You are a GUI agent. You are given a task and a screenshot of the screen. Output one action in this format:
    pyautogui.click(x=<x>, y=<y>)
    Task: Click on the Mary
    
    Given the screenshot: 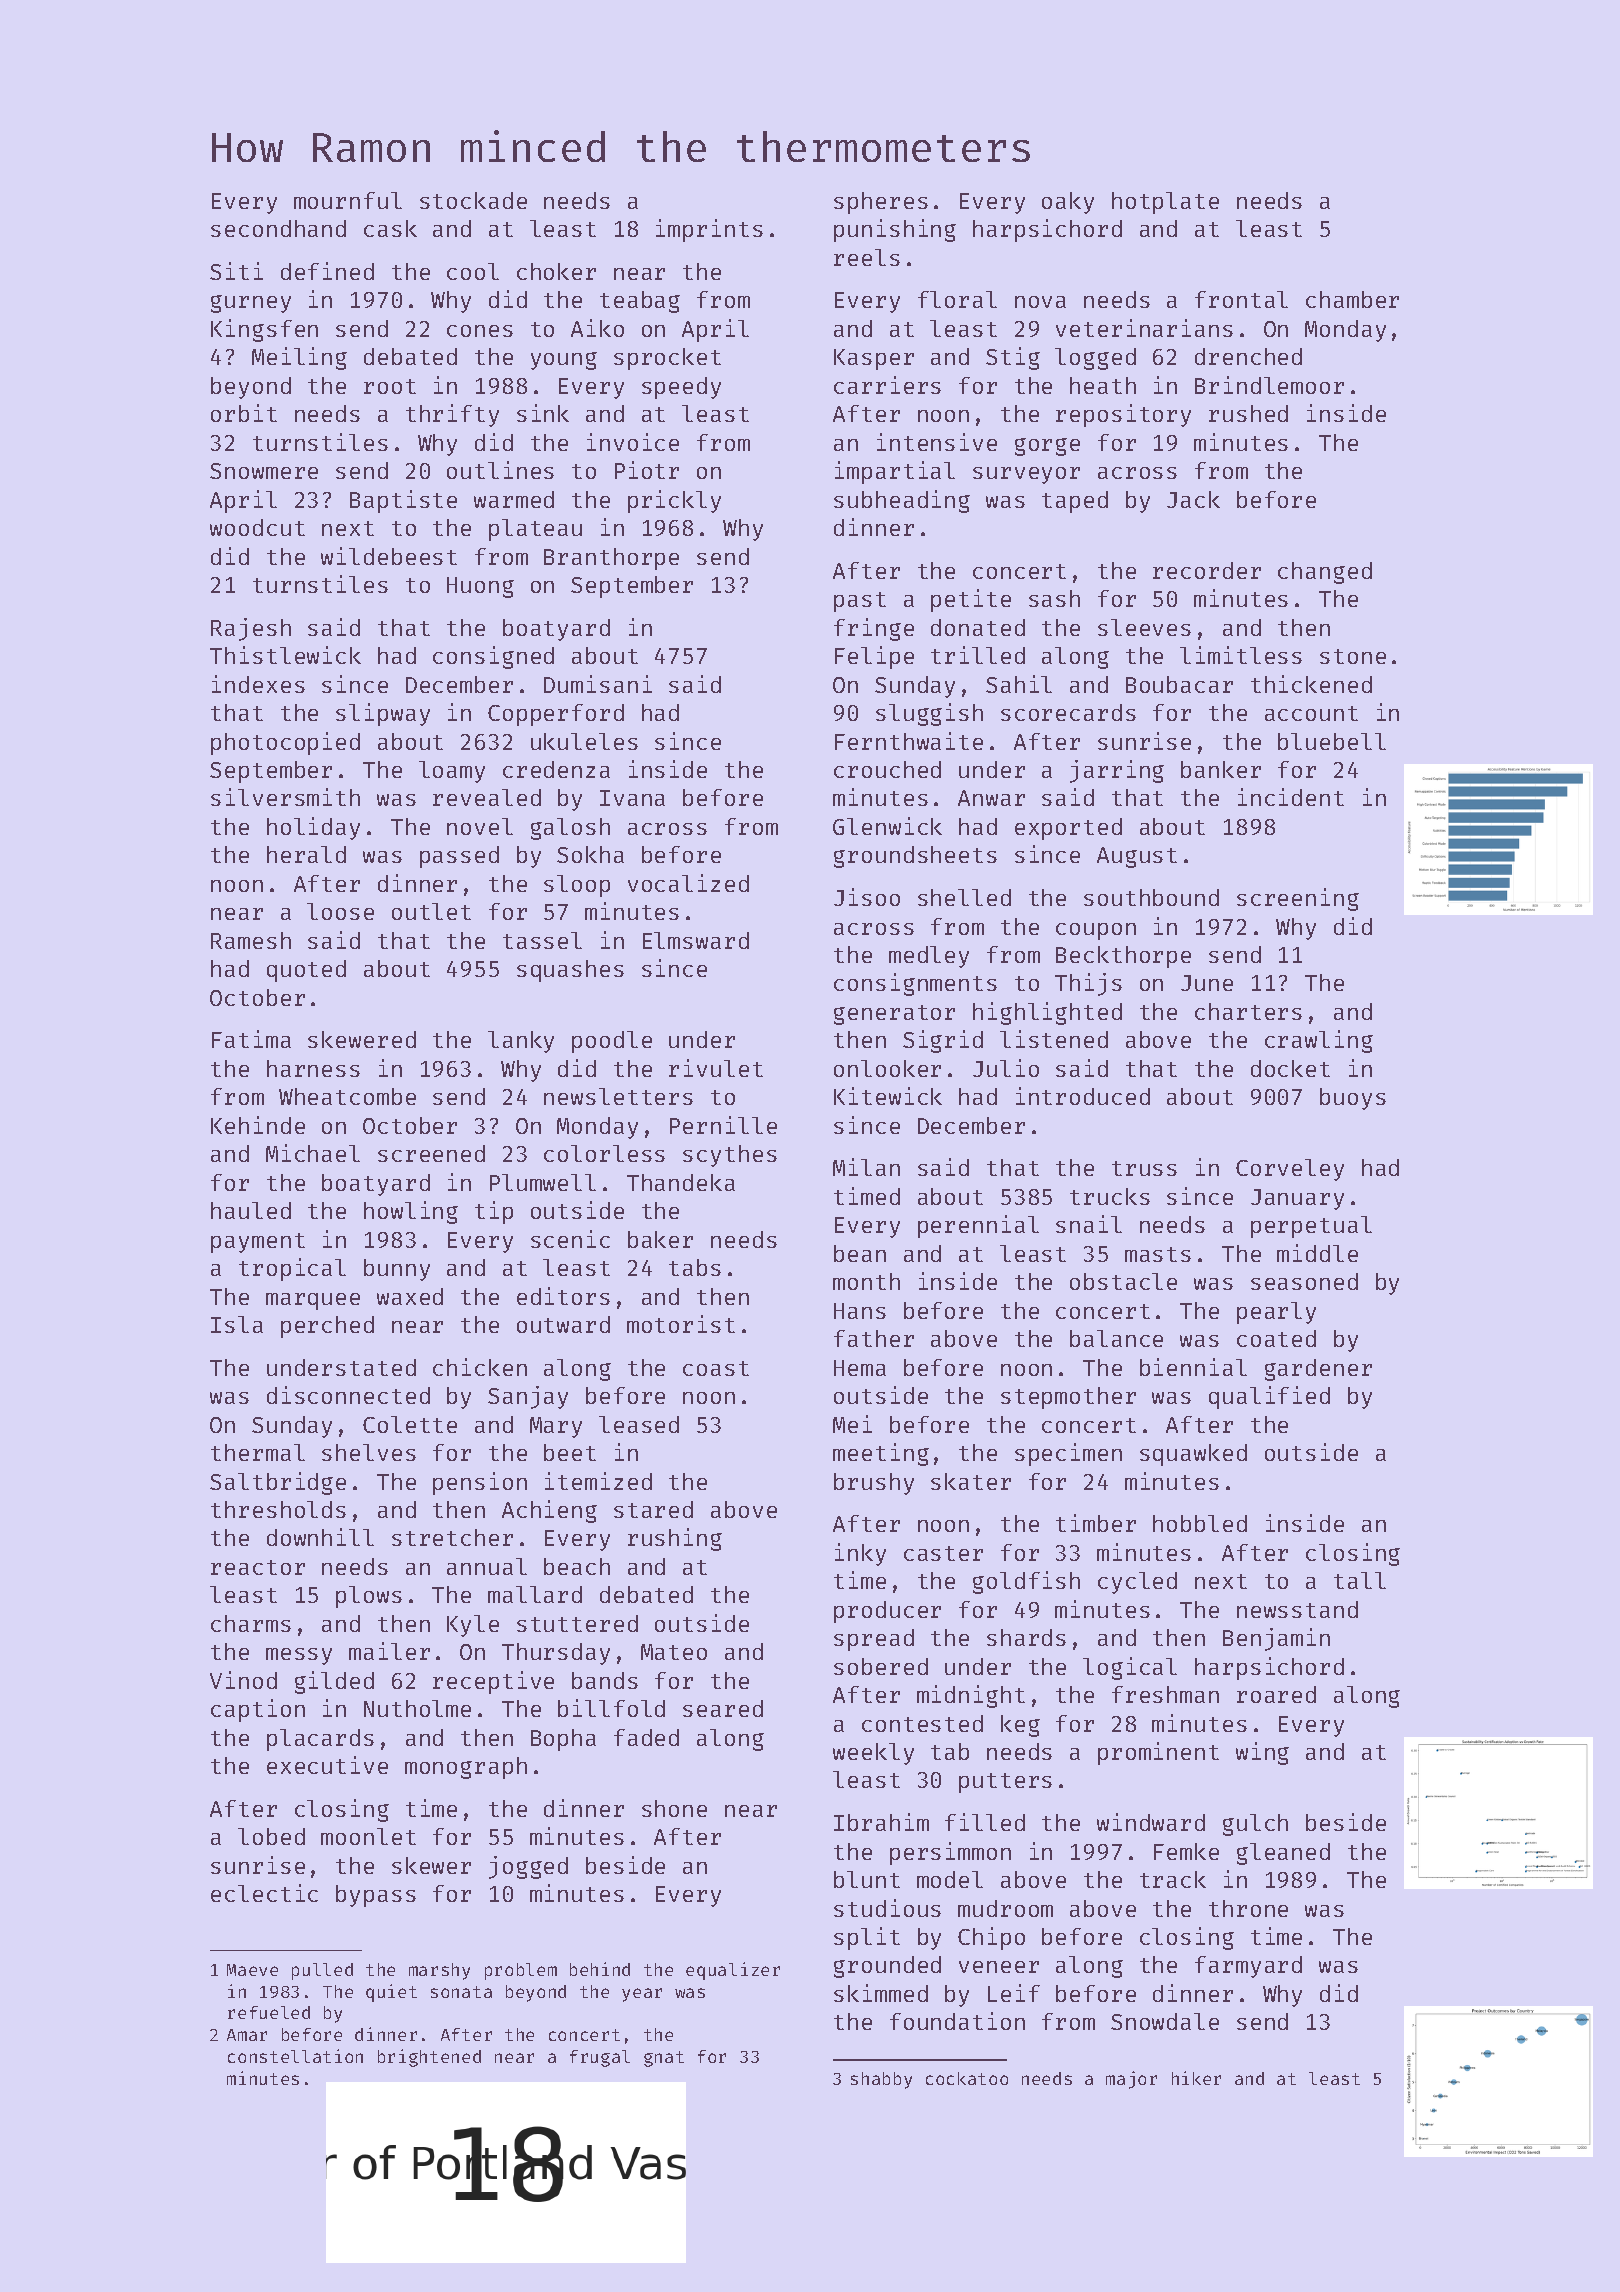 What is the action you would take?
    pyautogui.click(x=556, y=1427)
